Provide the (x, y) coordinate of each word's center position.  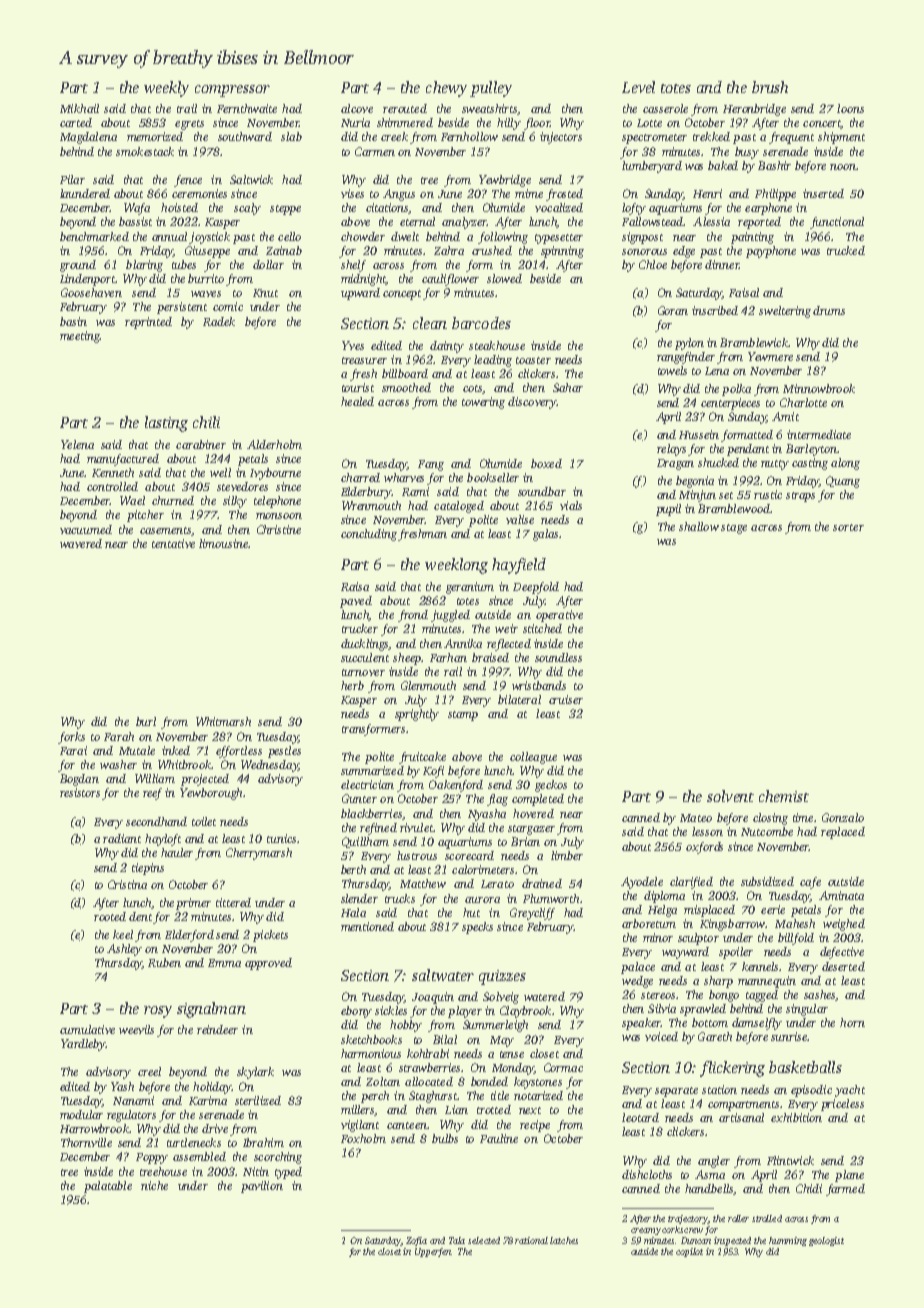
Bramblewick (754, 342)
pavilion (262, 1187)
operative (559, 616)
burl (146, 721)
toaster (533, 360)
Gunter (359, 798)
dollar (268, 264)
